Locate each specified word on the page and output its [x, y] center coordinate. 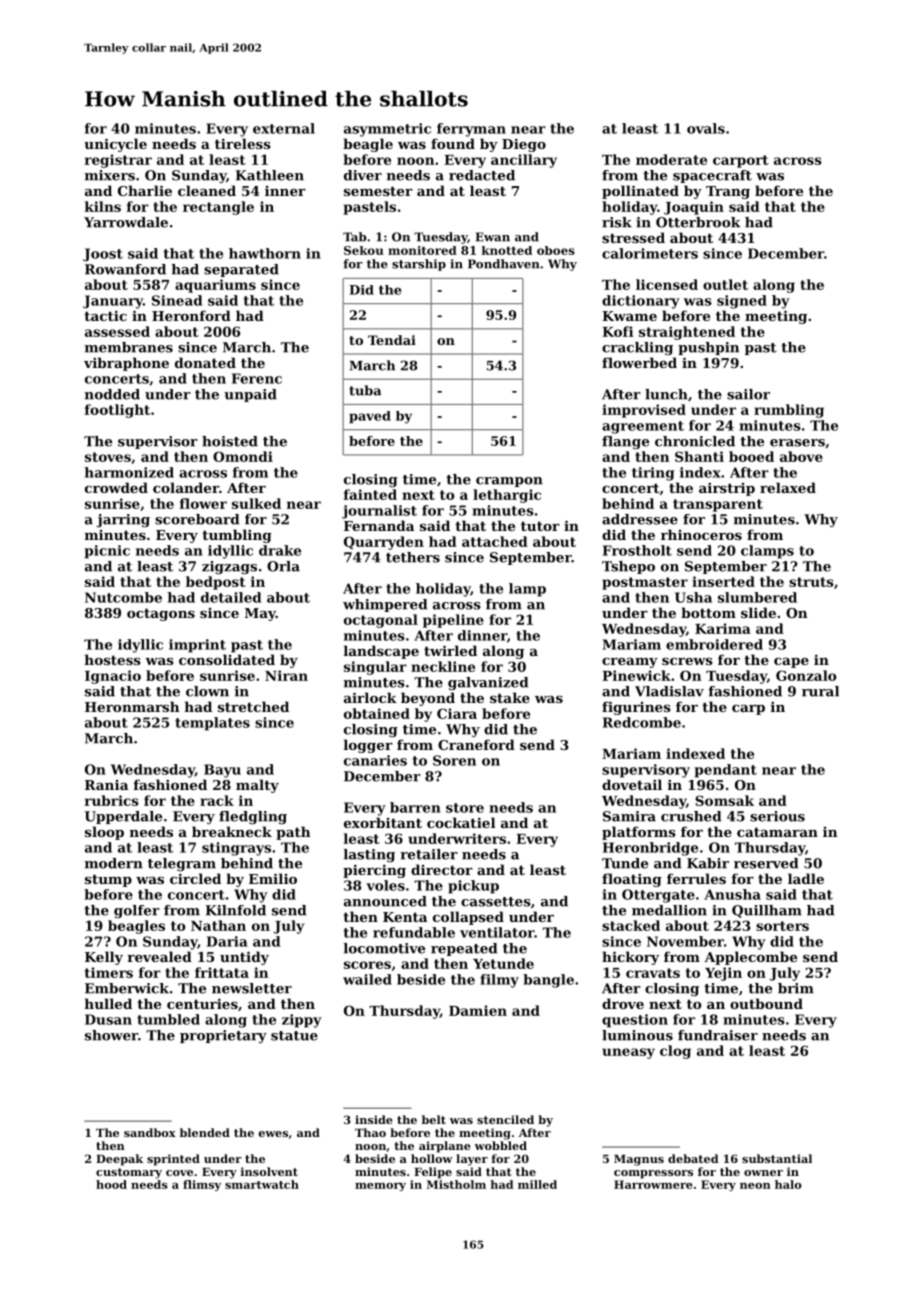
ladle [806, 878]
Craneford [476, 744]
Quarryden [384, 543]
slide [758, 612]
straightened [687, 333]
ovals [706, 128]
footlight [117, 411]
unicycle [115, 145]
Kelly [104, 958]
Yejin [723, 974]
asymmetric [387, 130]
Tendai [392, 340]
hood [111, 1184]
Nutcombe [123, 597]
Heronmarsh [132, 706]
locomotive [384, 948]
